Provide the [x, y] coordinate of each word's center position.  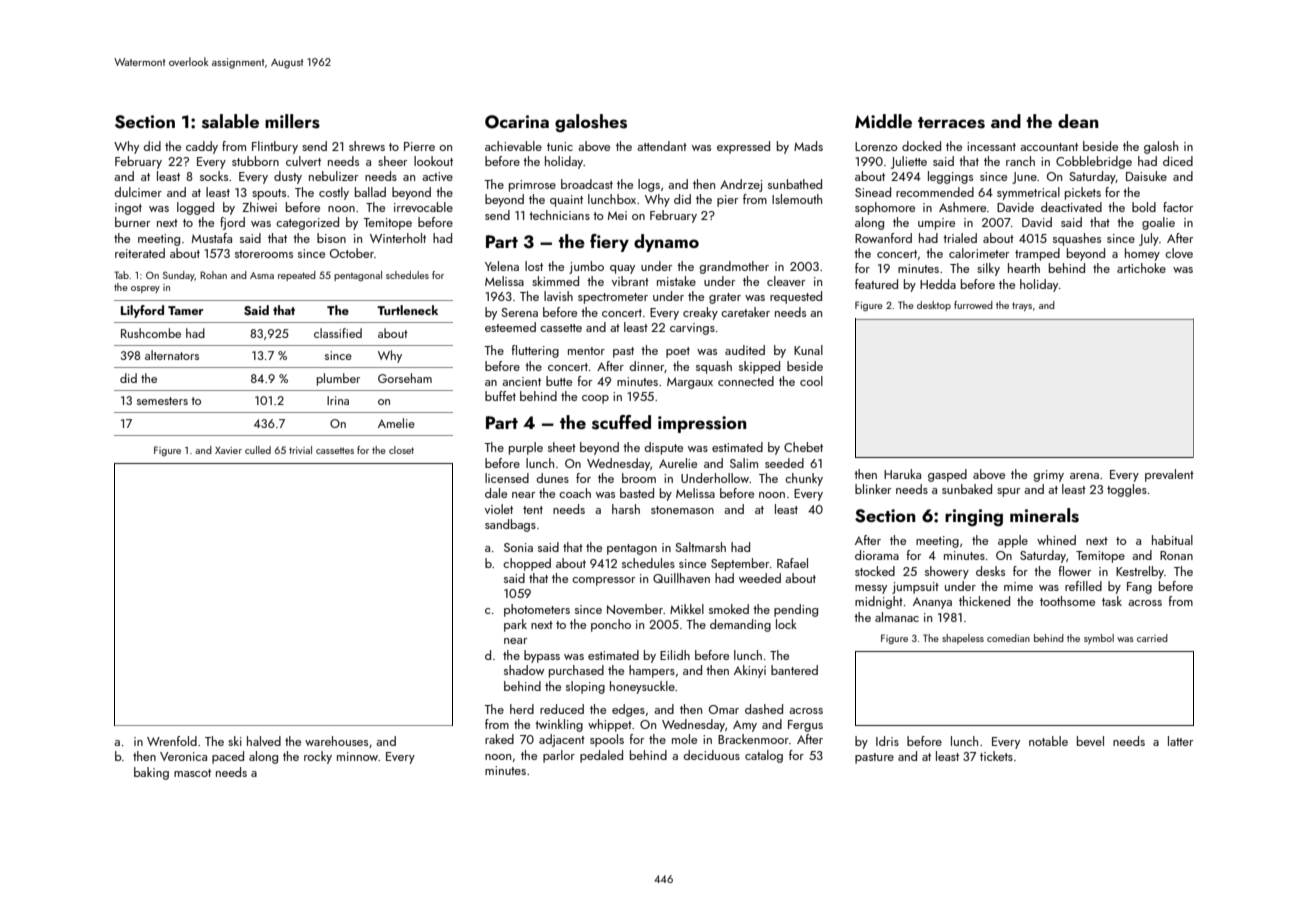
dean [1078, 121]
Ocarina [517, 122]
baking [151, 773]
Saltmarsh [701, 547]
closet [401, 450]
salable [230, 121]
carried [1152, 638]
